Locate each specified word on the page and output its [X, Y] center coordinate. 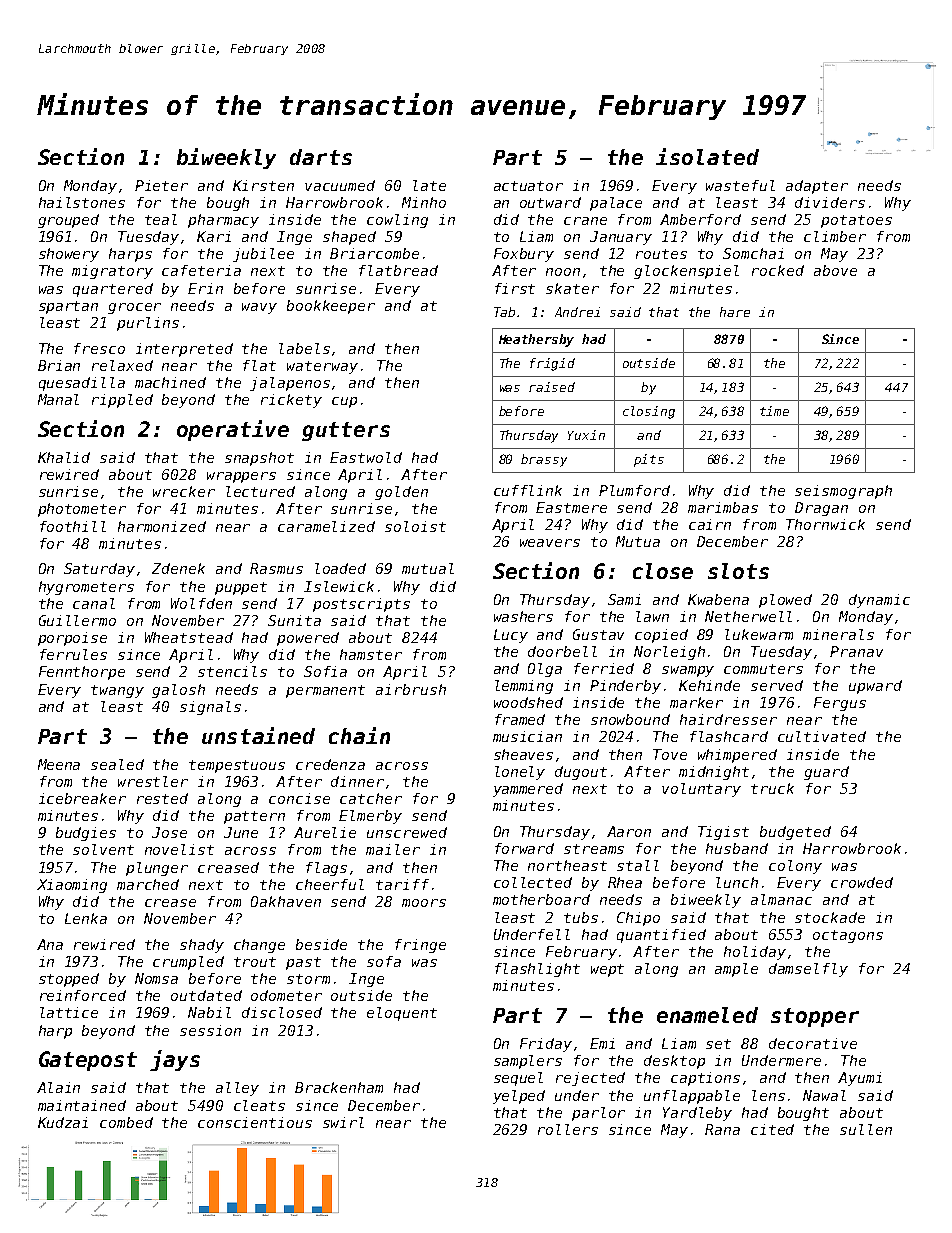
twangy [117, 691]
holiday [755, 953]
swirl [343, 1122]
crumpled [188, 963]
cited [772, 1129]
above [835, 270]
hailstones [82, 202]
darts [321, 157]
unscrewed [407, 832]
